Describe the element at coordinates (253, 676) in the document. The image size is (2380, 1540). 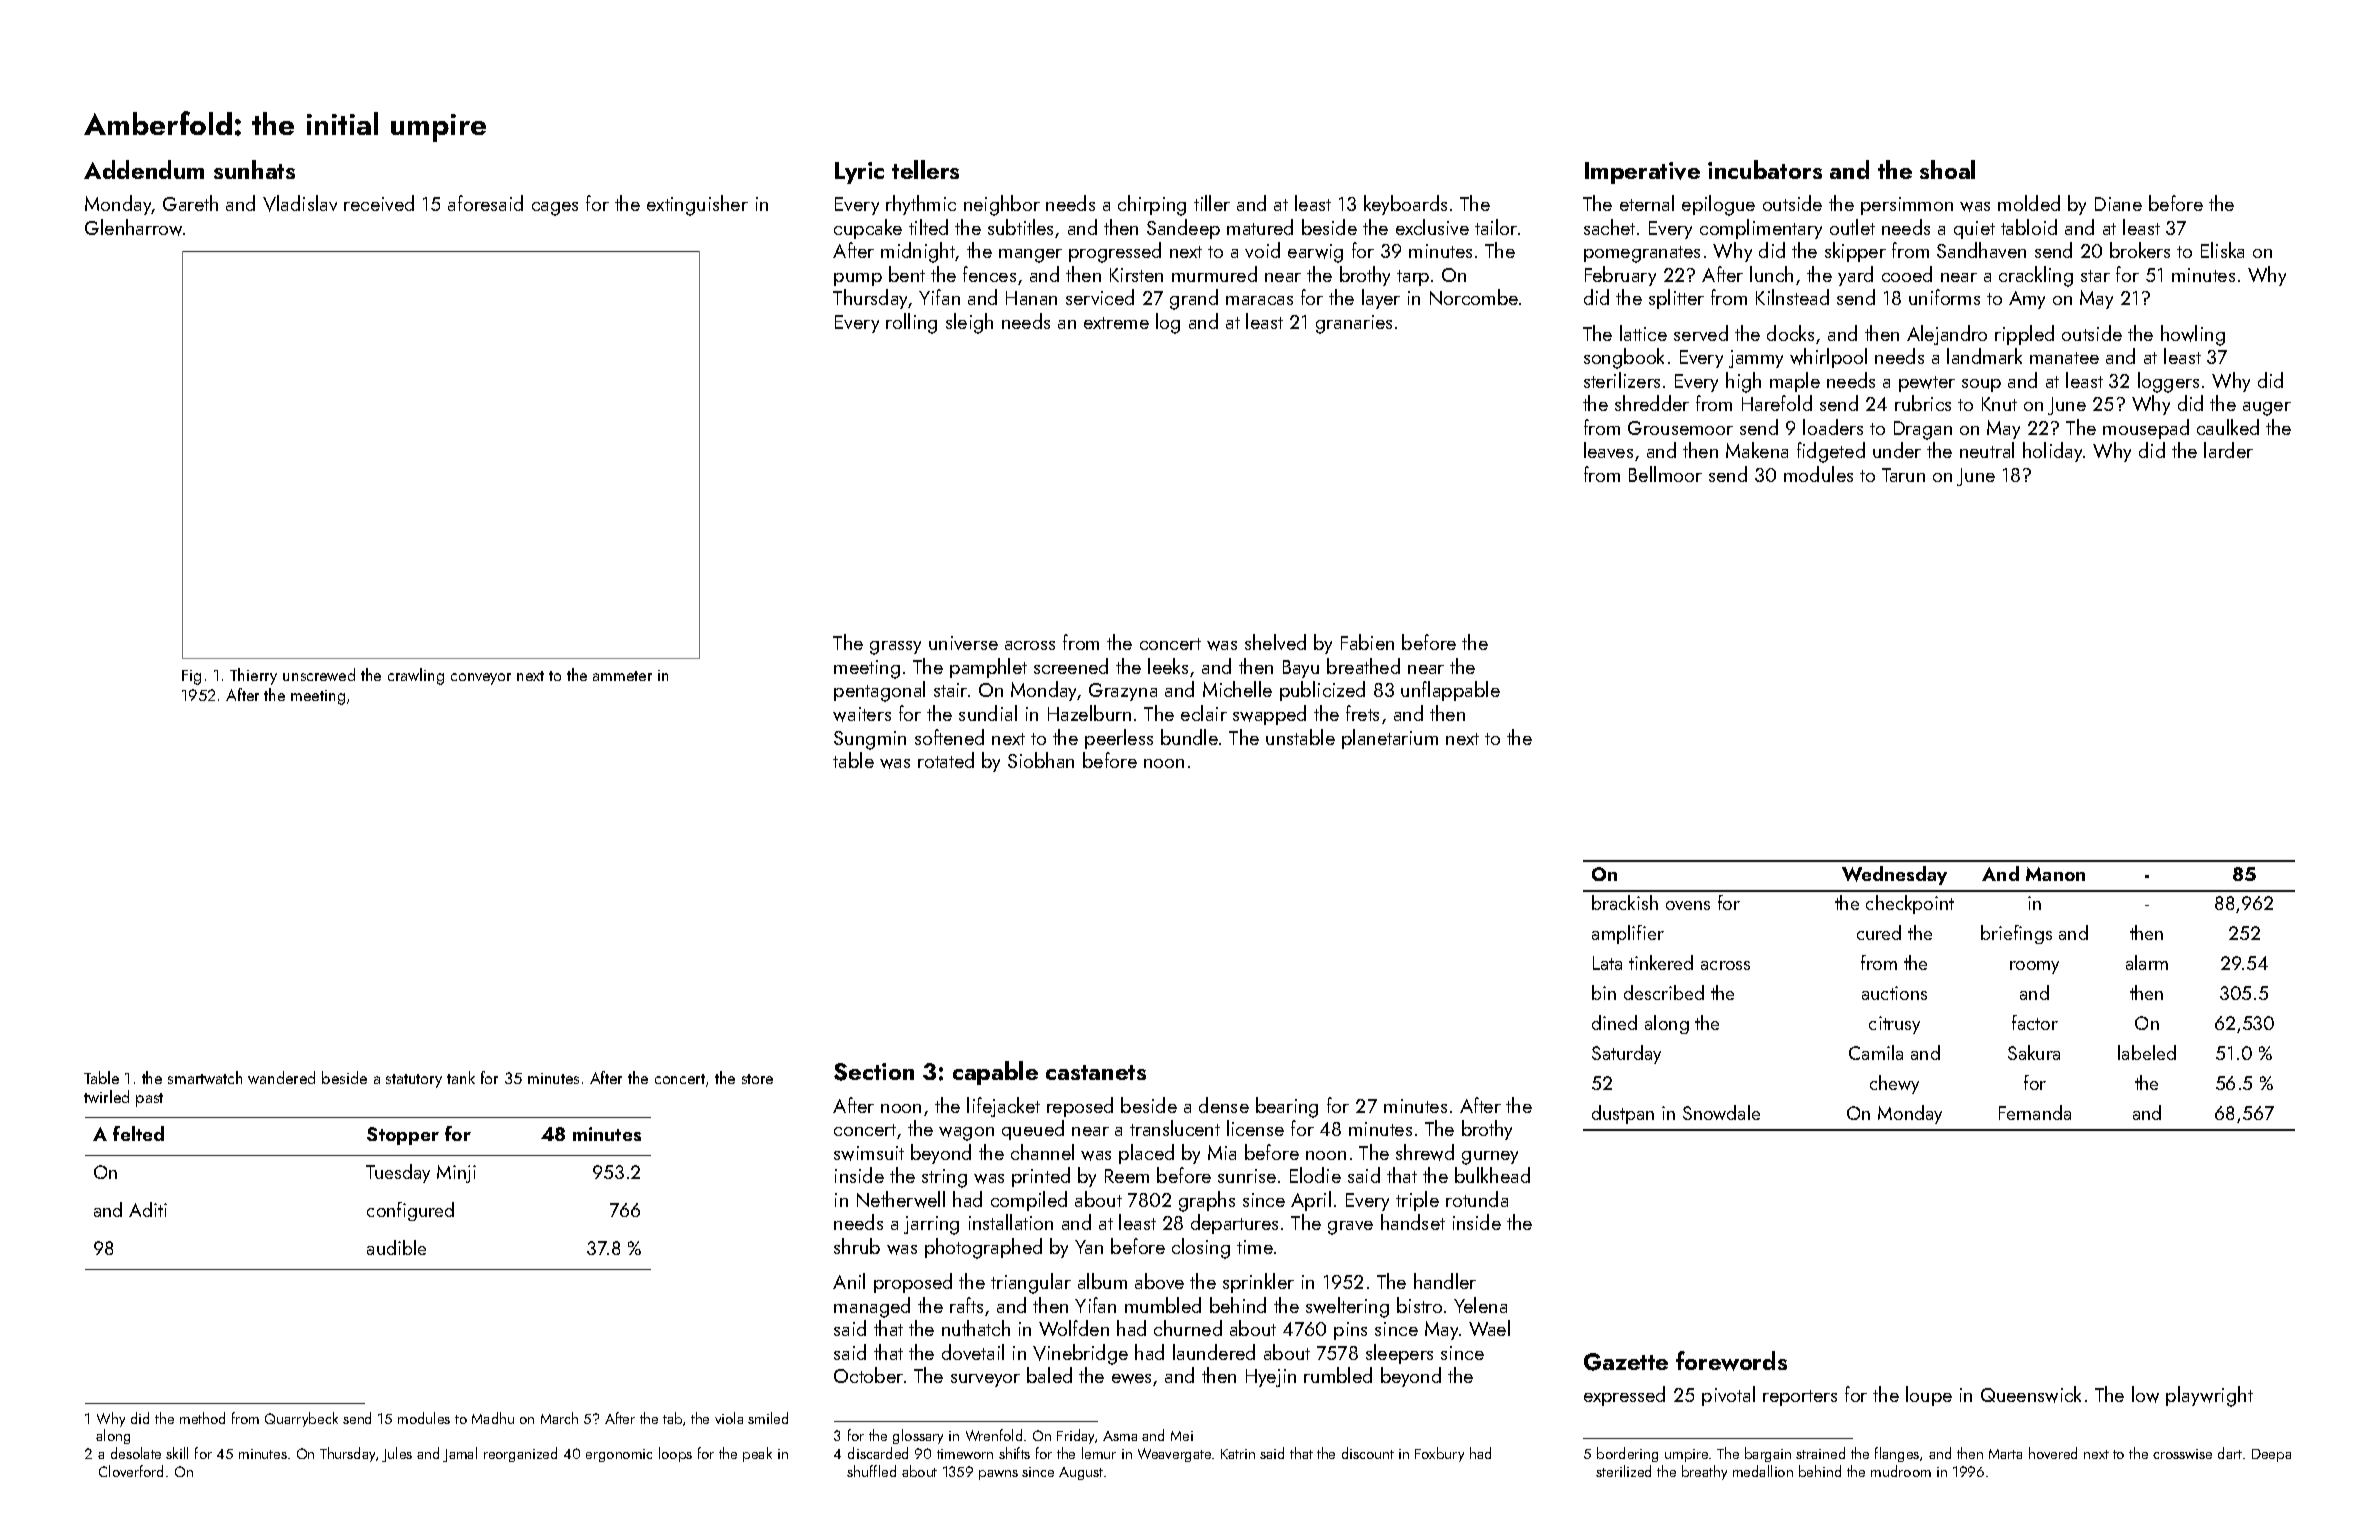
I see `Thierry` at that location.
